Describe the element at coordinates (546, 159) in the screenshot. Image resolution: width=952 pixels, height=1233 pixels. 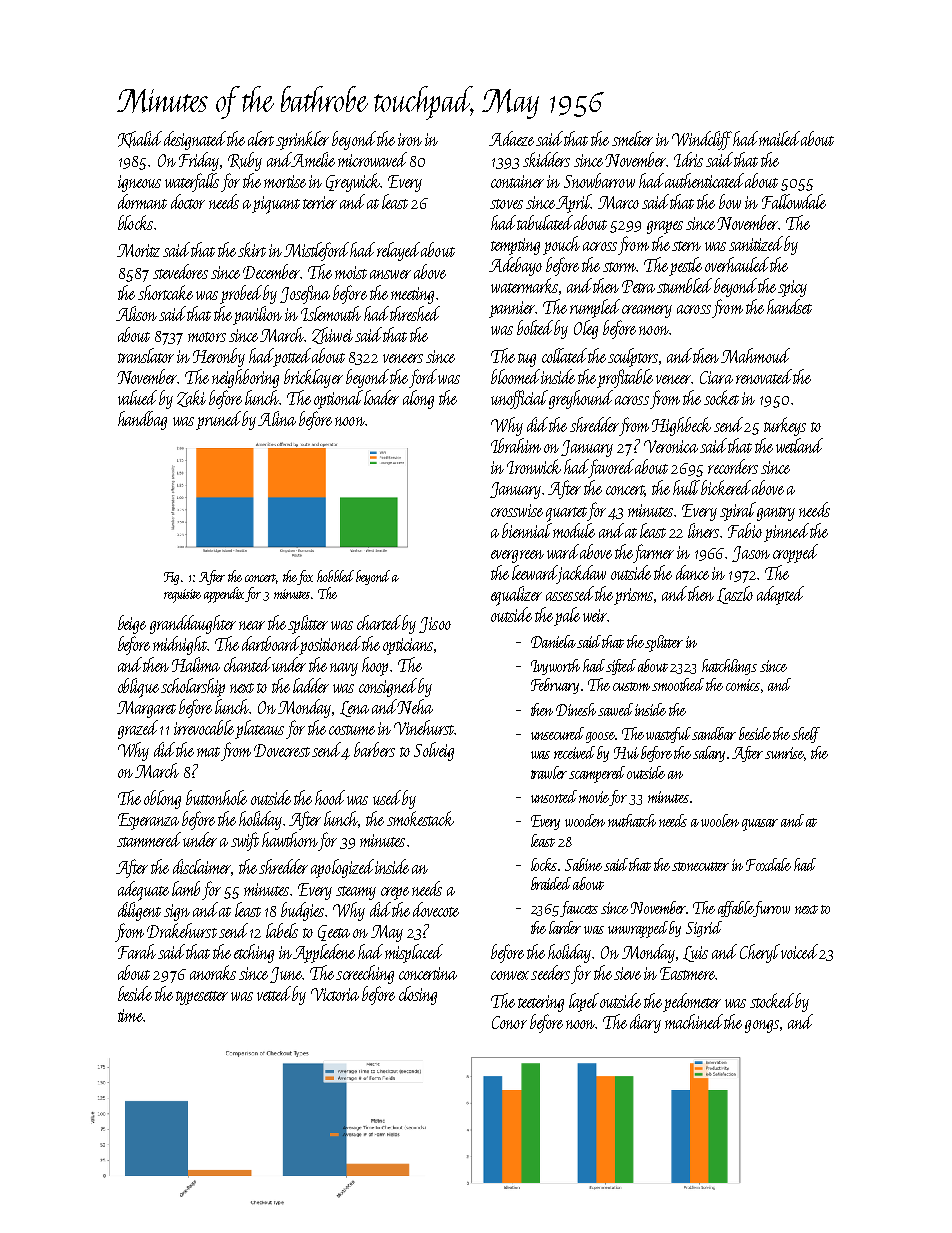
I see `skidders` at that location.
